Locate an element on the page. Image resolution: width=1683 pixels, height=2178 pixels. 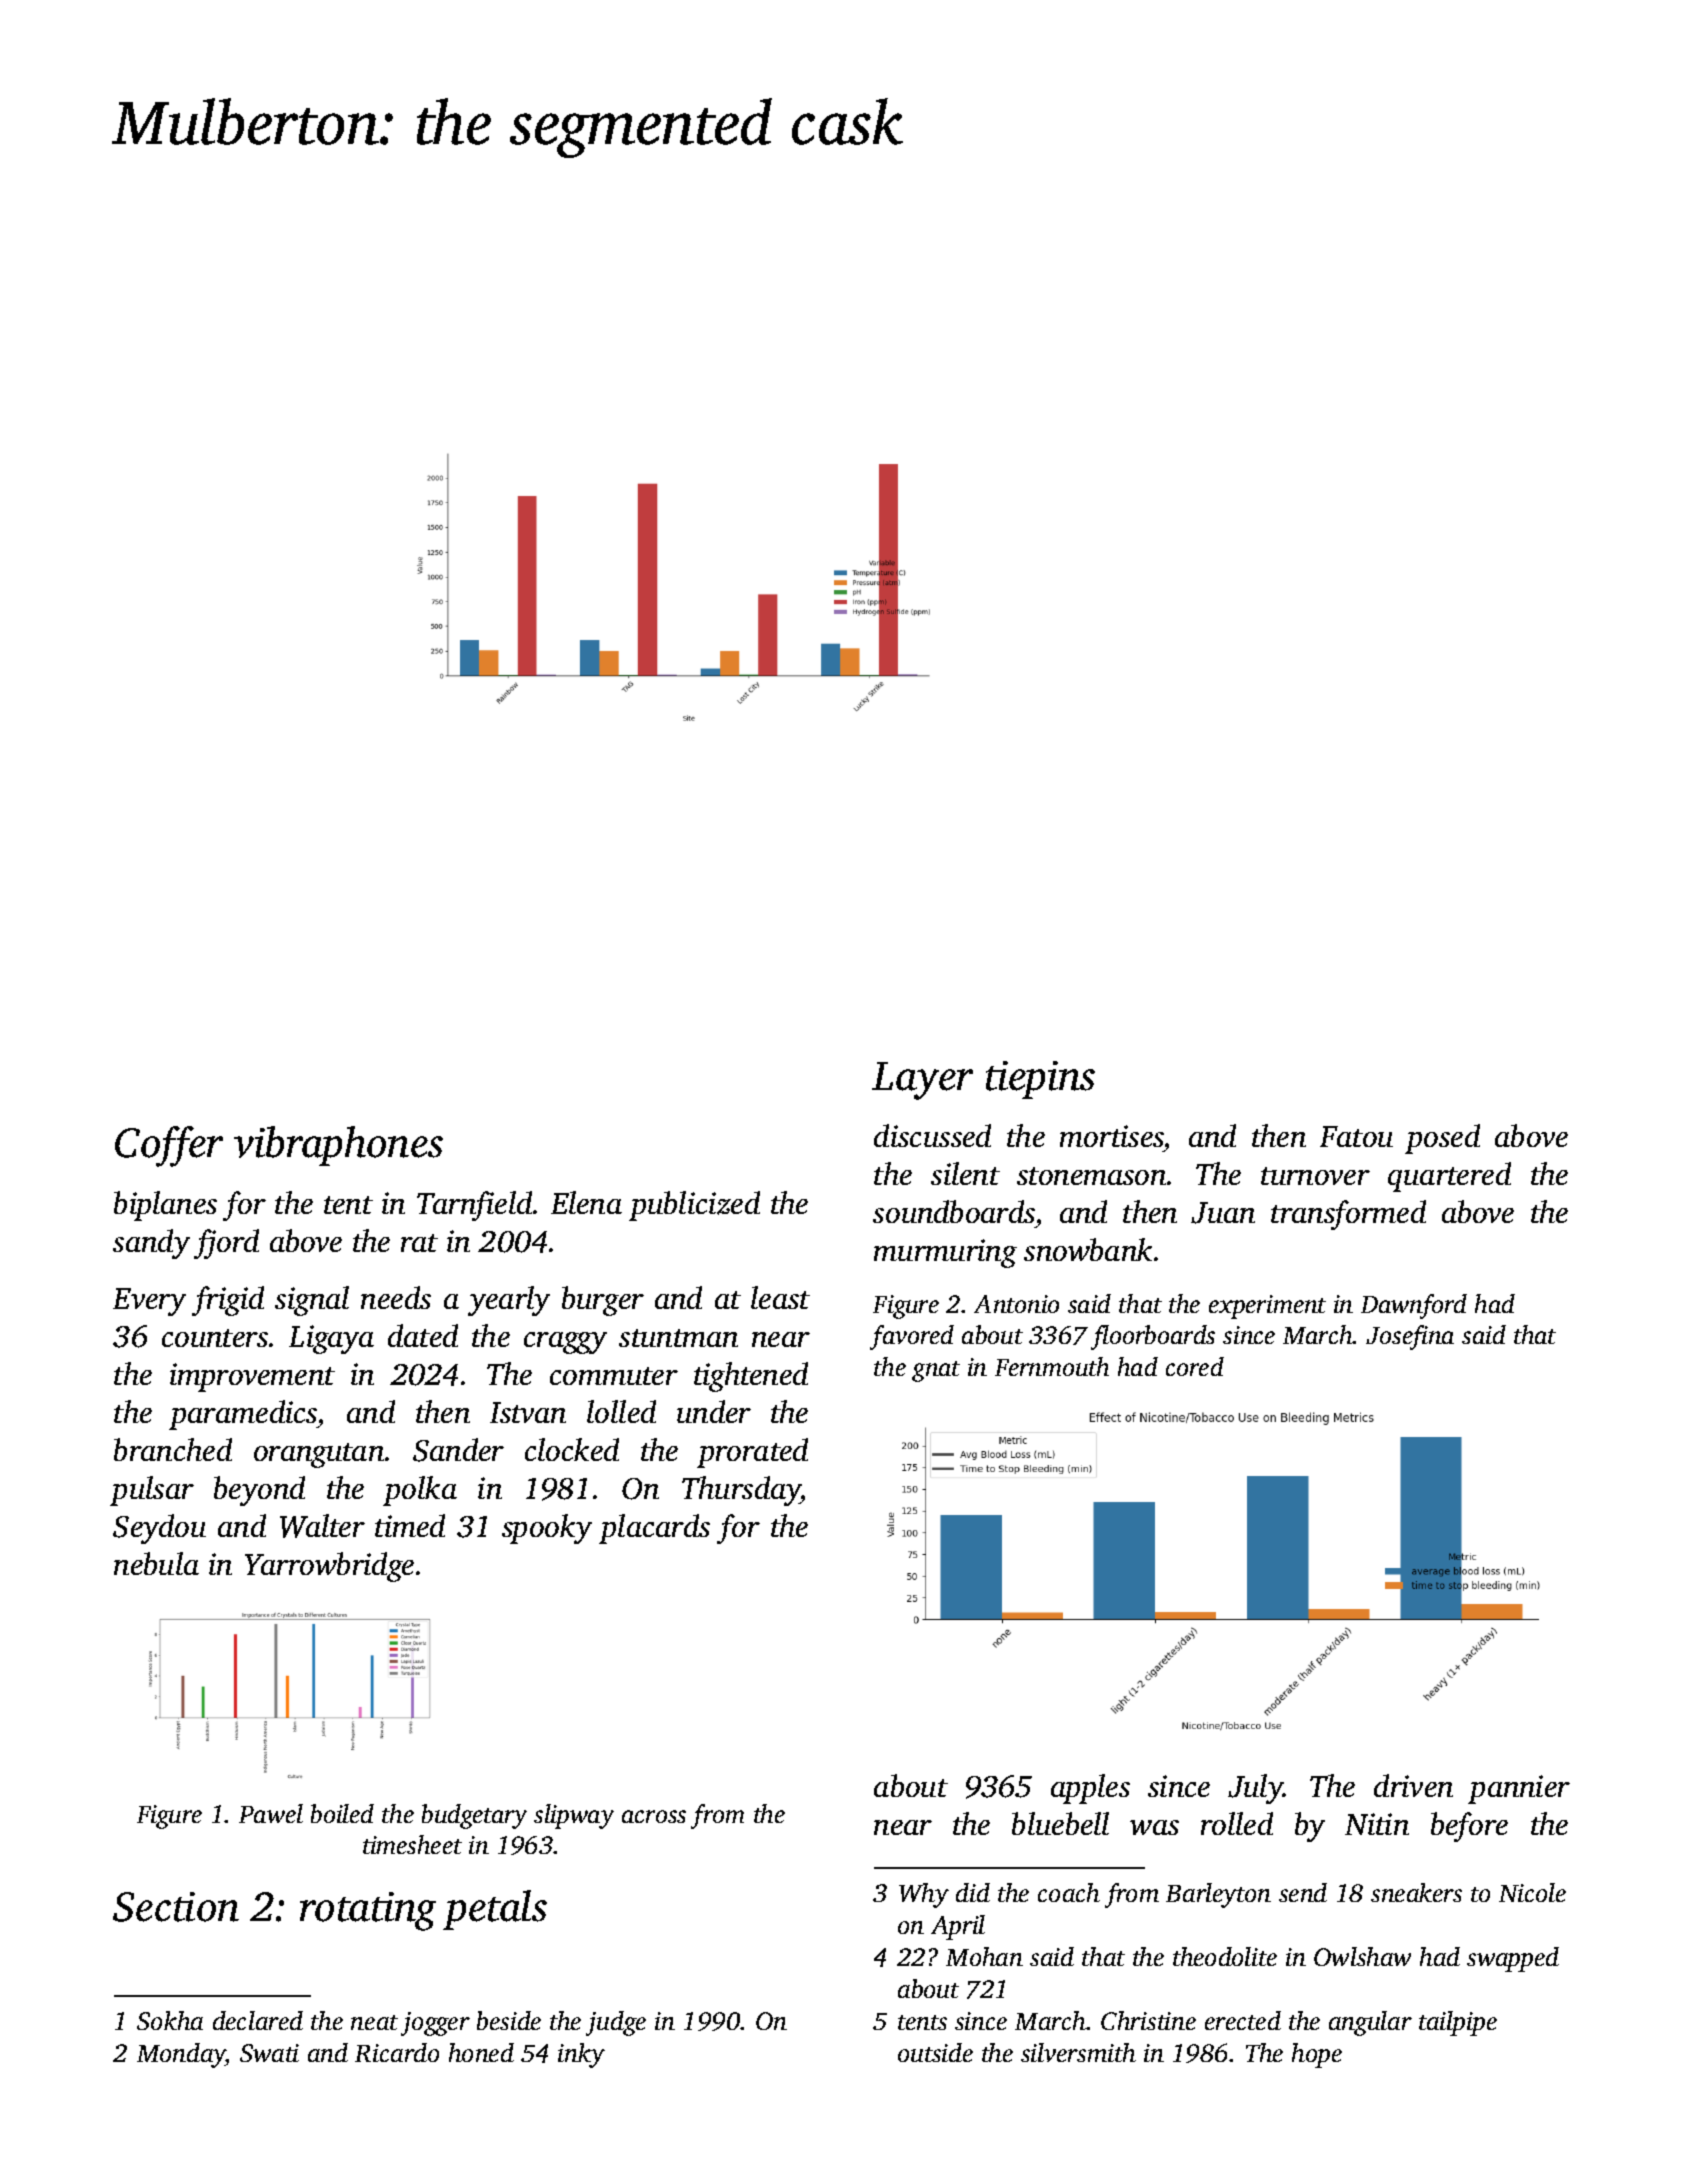
apples is located at coordinates (1090, 1789).
